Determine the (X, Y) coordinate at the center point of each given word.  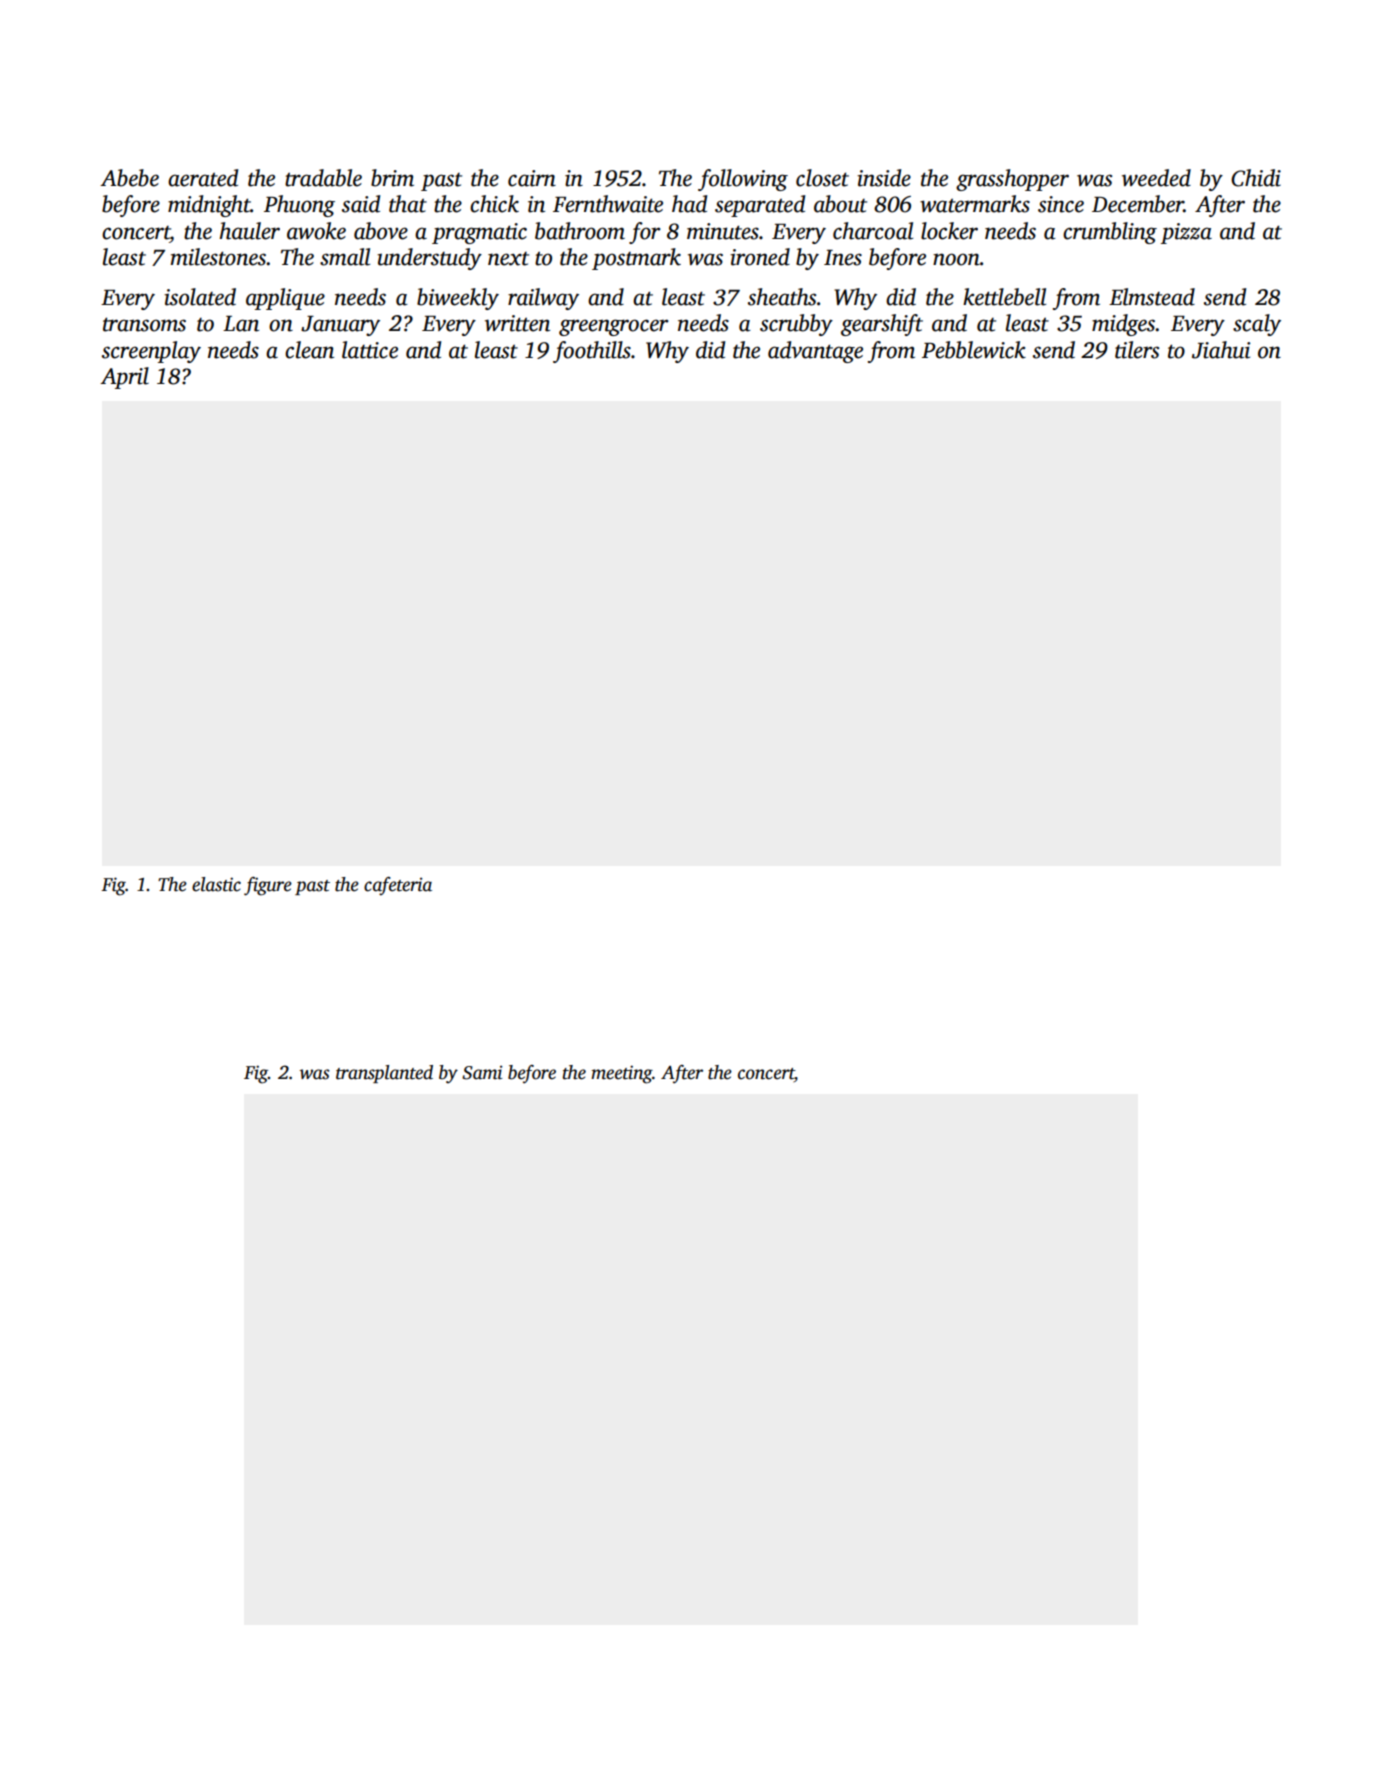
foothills (592, 352)
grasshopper (1012, 180)
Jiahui (1221, 350)
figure (268, 886)
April (124, 378)
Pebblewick (974, 350)
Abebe (129, 178)
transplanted (384, 1074)
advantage (815, 352)
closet (822, 178)
